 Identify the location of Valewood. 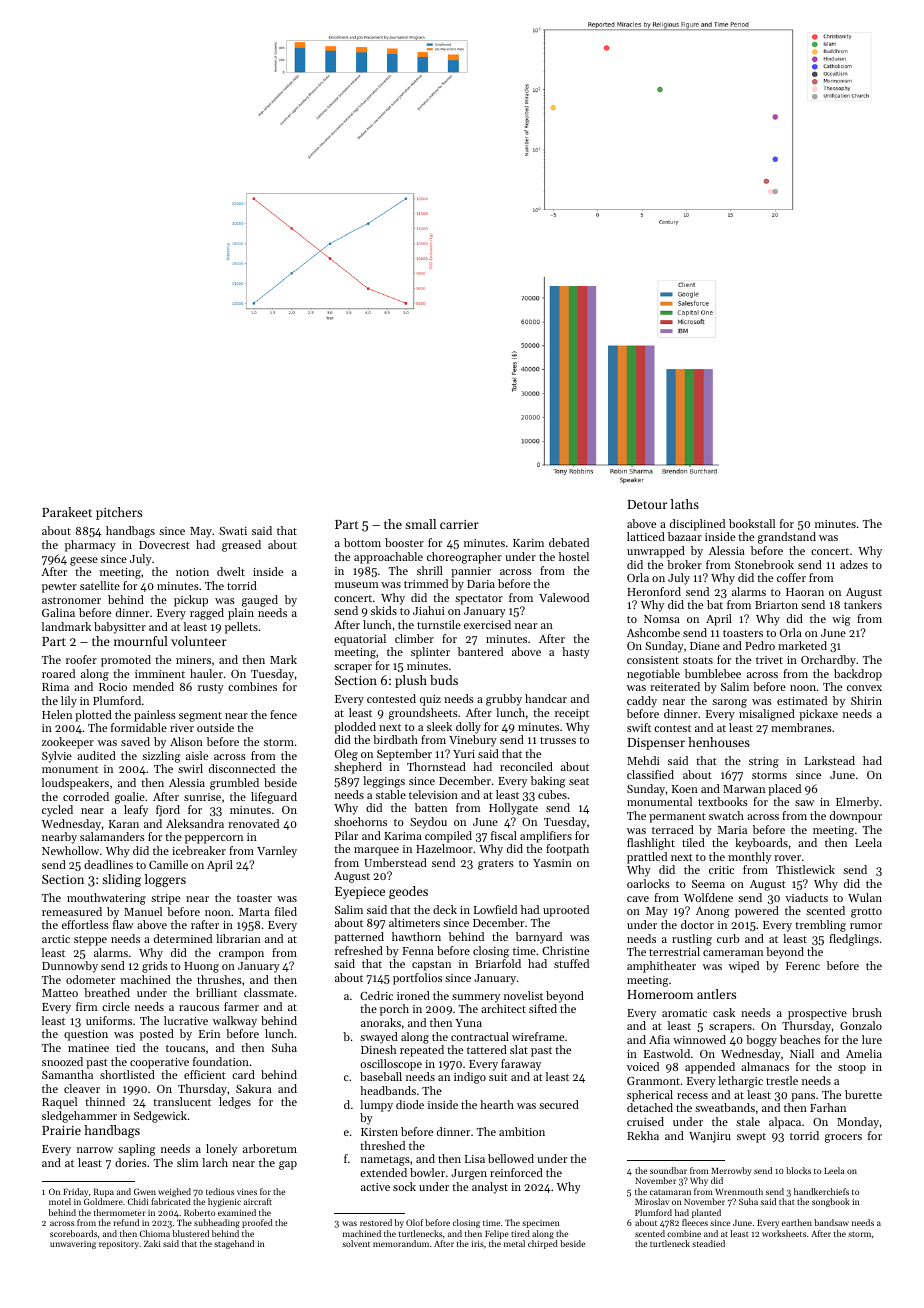
(564, 597).
